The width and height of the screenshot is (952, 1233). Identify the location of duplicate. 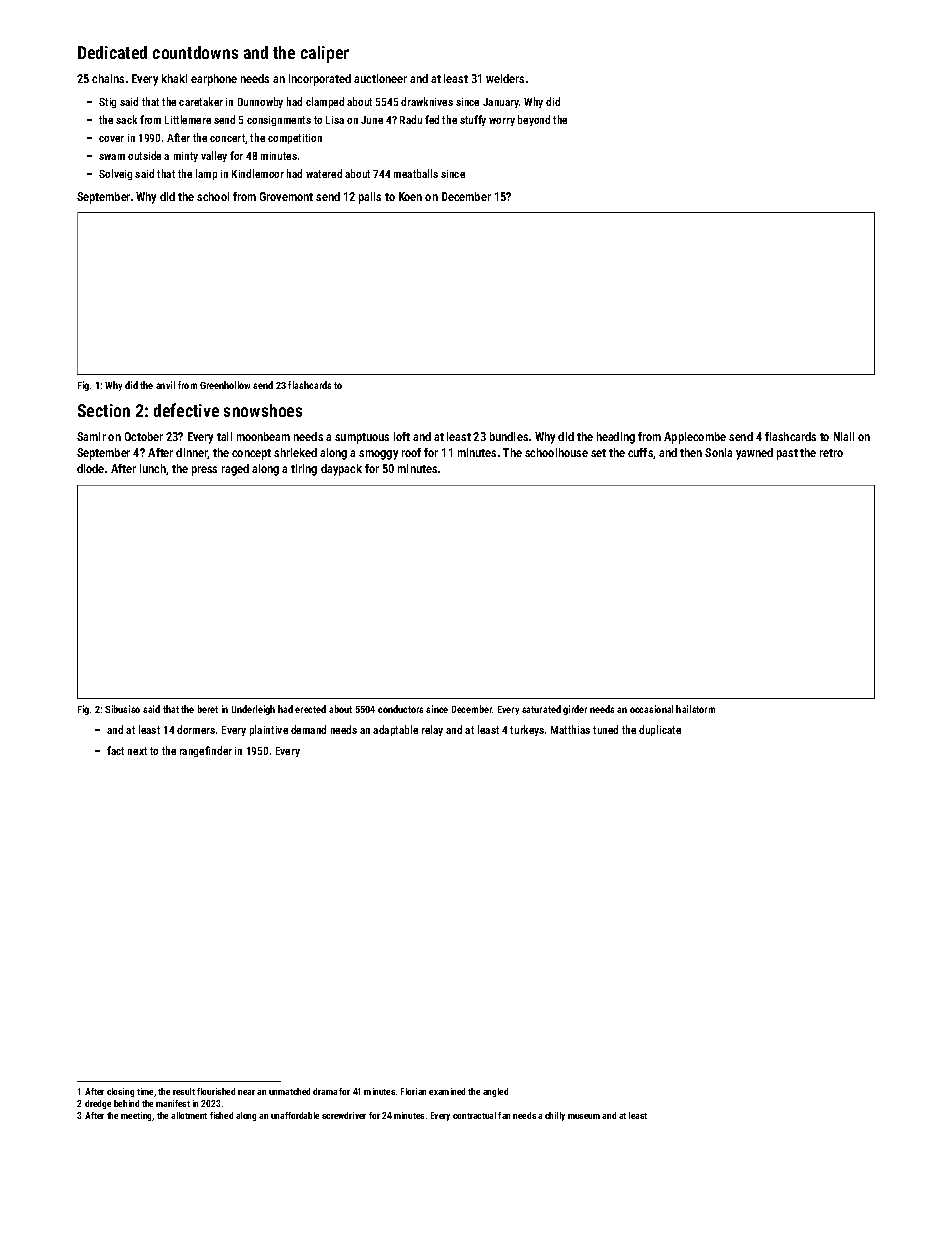
(660, 730).
